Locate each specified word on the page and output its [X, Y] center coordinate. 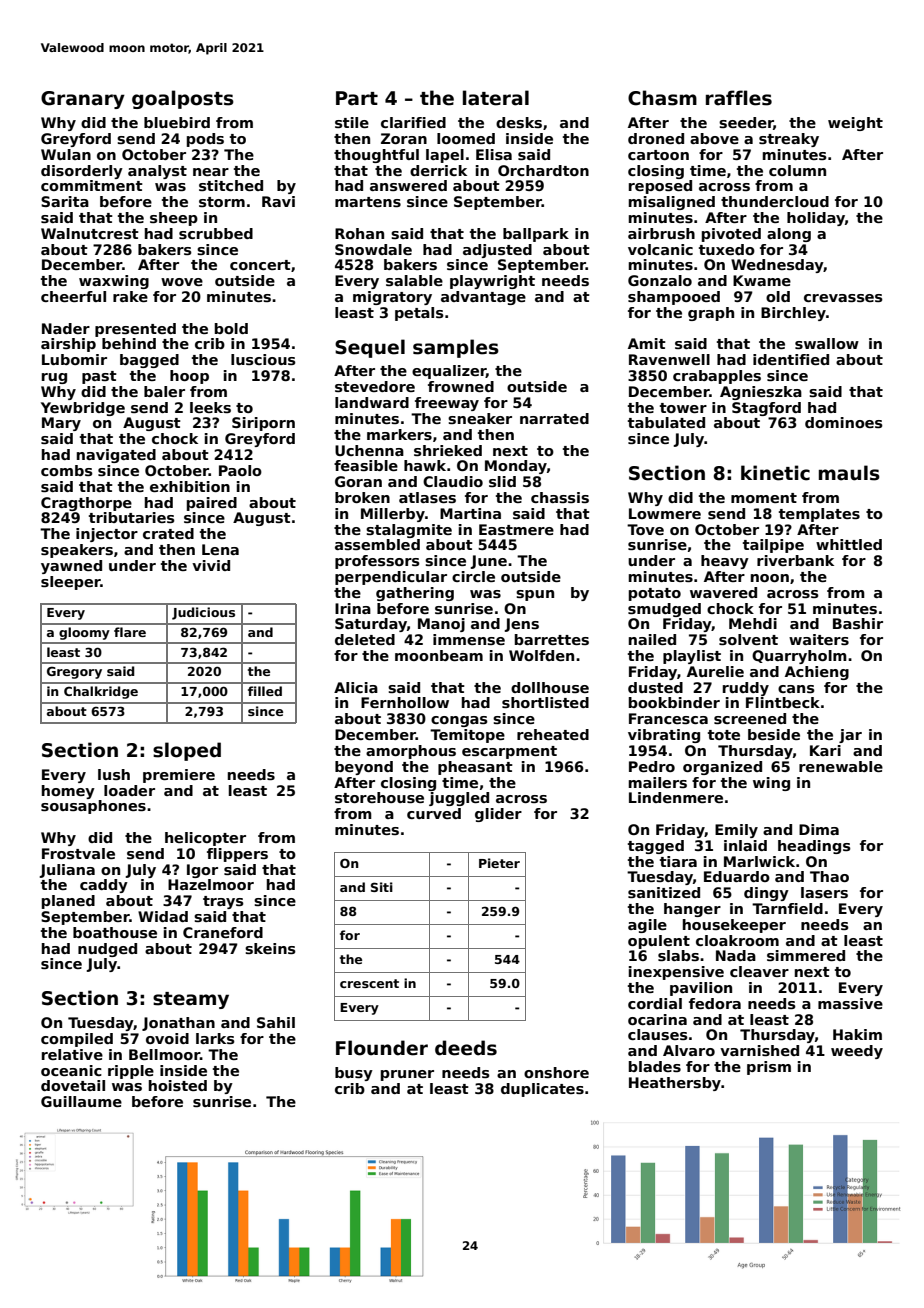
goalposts [183, 99]
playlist [692, 657]
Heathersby [675, 1084]
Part [357, 98]
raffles [739, 98]
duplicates [542, 1090]
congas [459, 721]
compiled [77, 1040]
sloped [187, 751]
